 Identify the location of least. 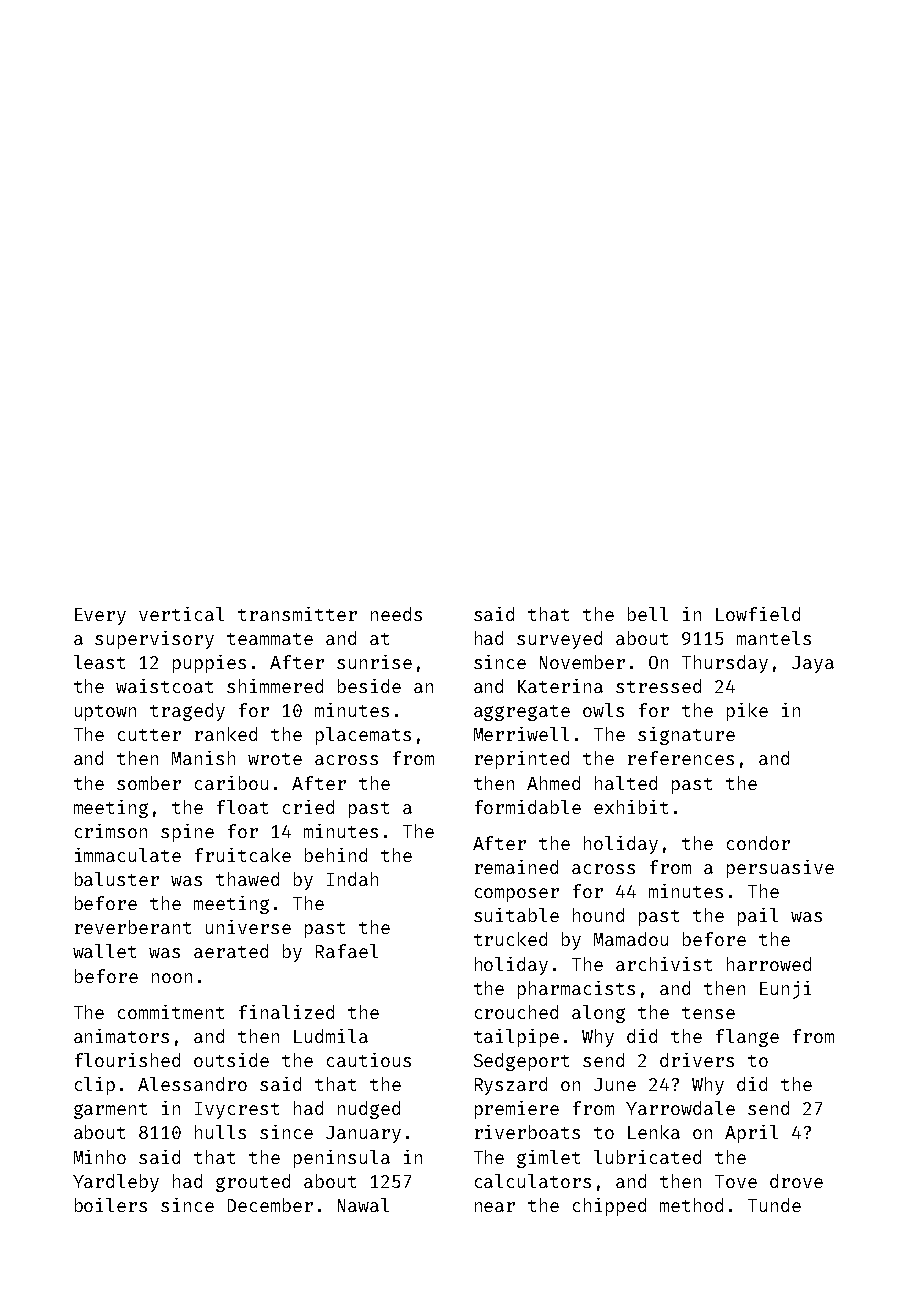
(99, 662).
